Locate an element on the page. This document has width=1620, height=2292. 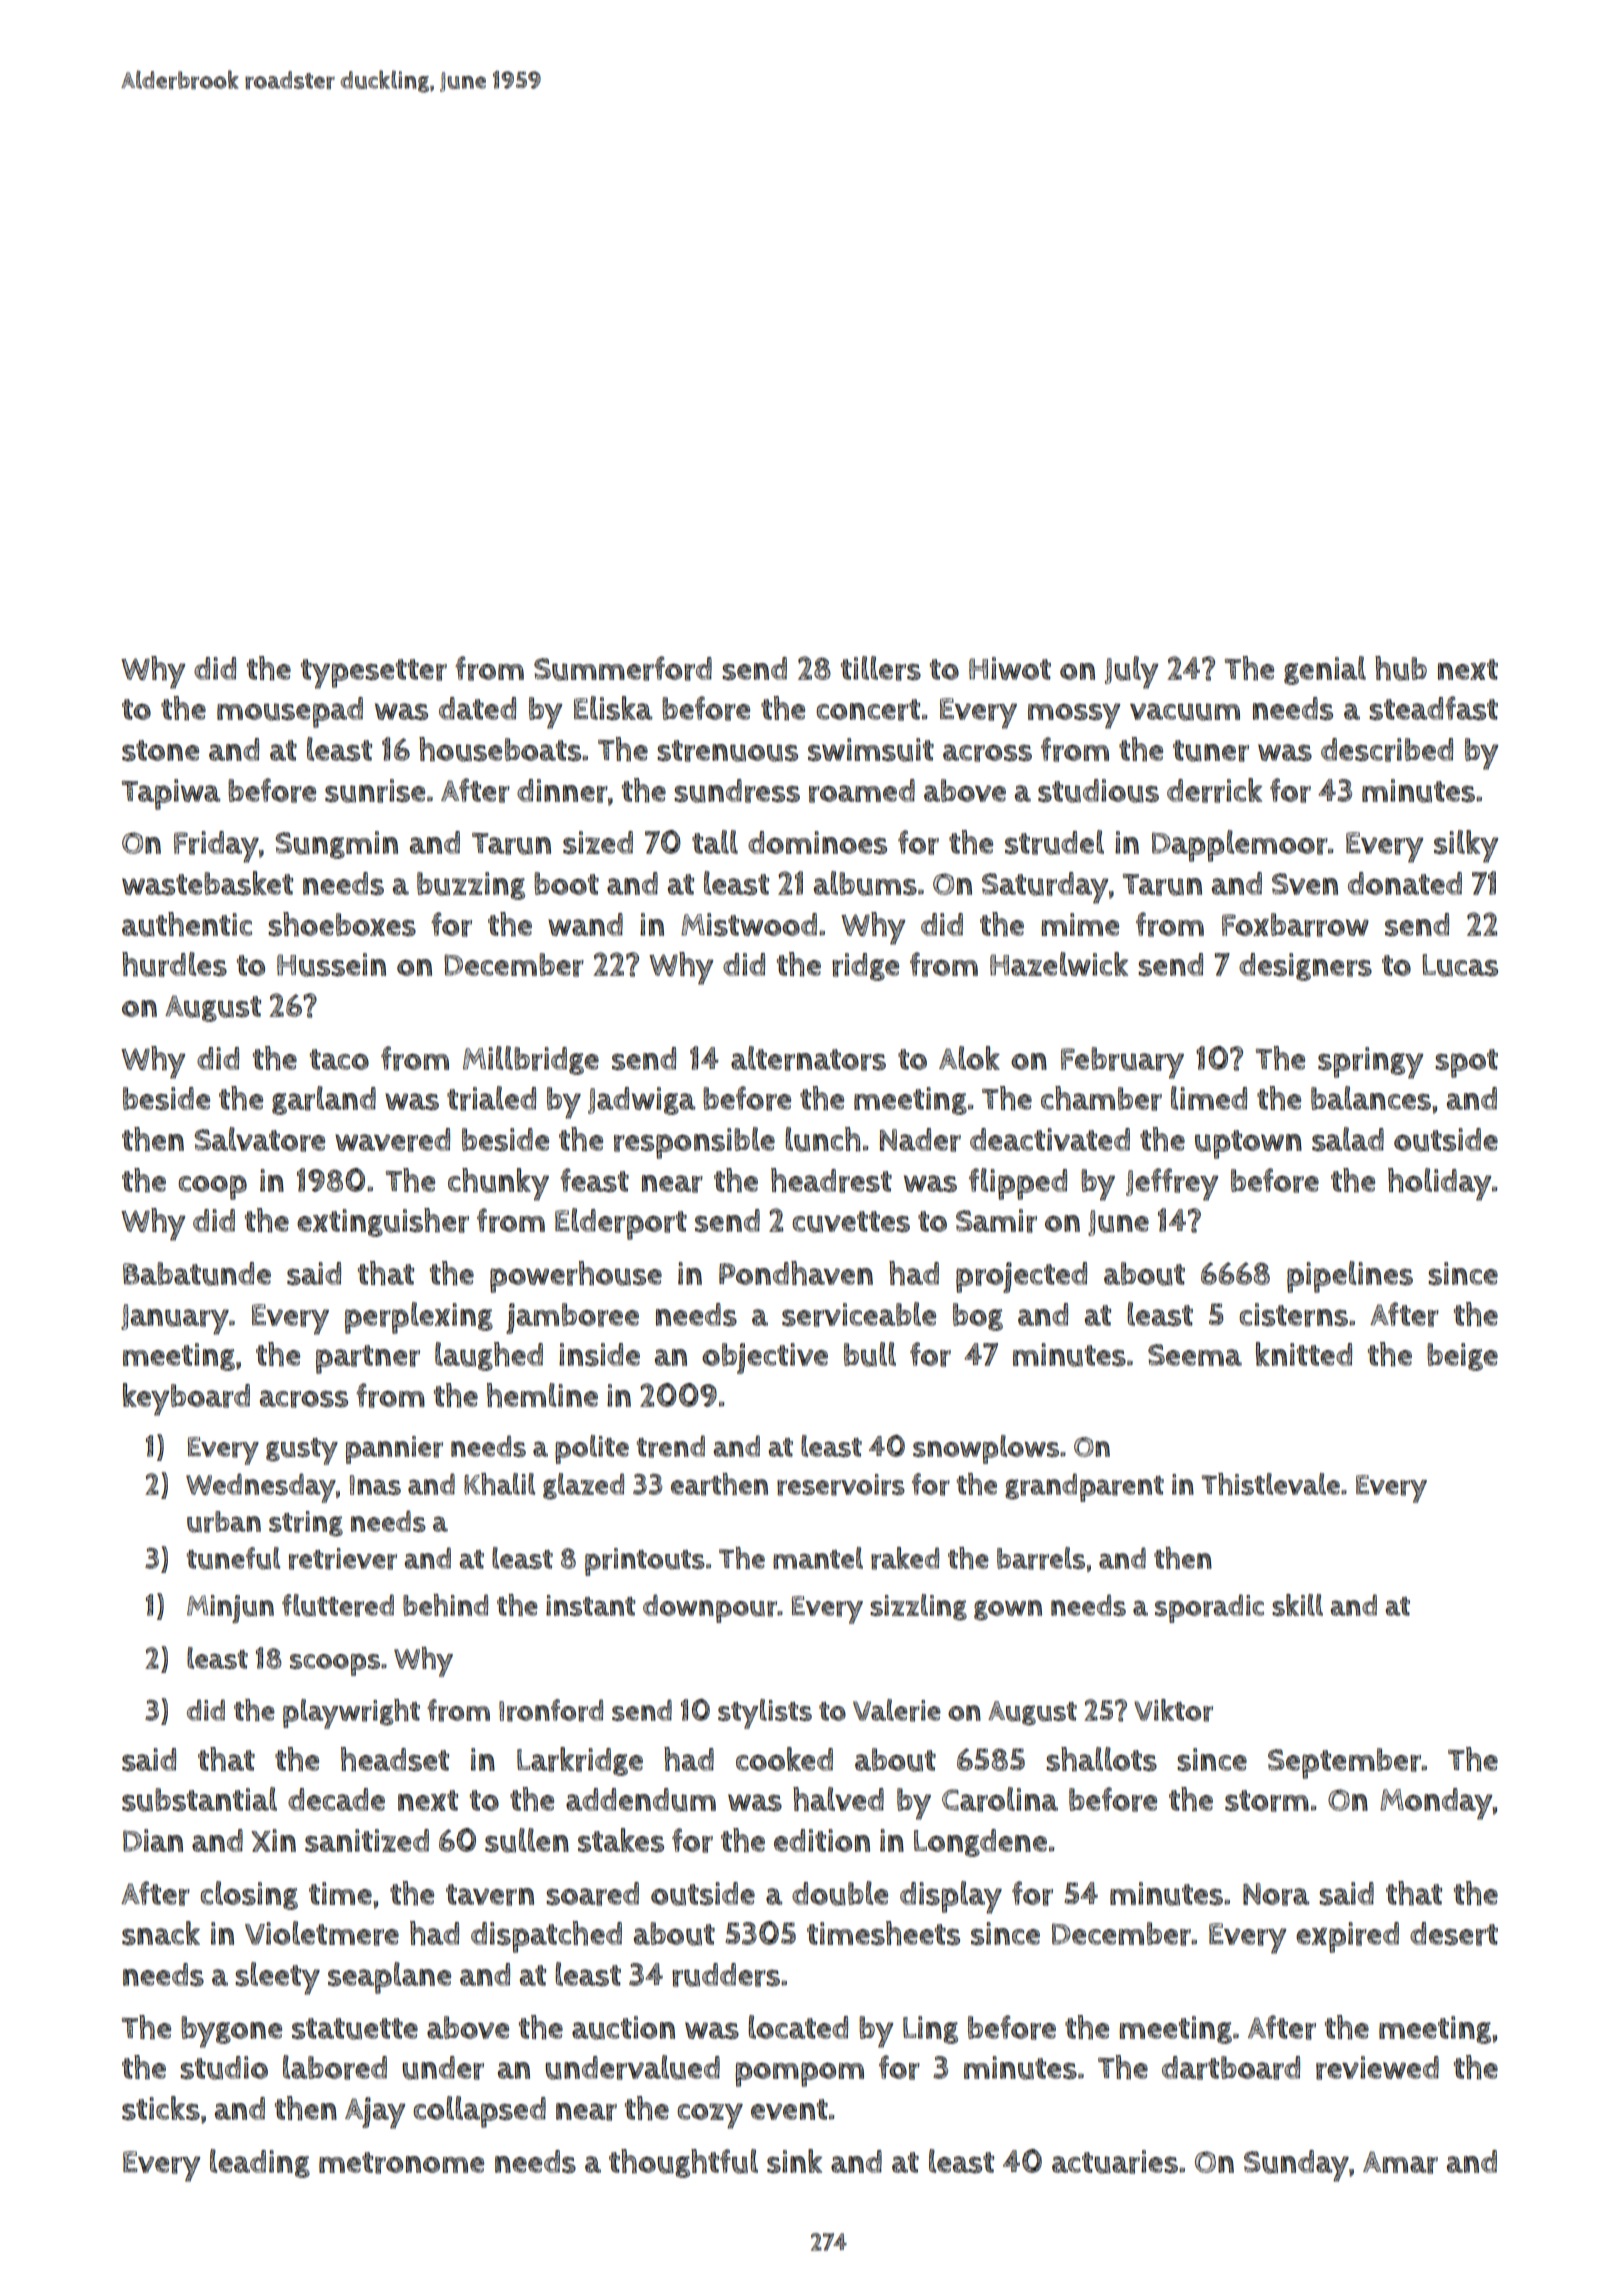
leading is located at coordinates (260, 2163).
